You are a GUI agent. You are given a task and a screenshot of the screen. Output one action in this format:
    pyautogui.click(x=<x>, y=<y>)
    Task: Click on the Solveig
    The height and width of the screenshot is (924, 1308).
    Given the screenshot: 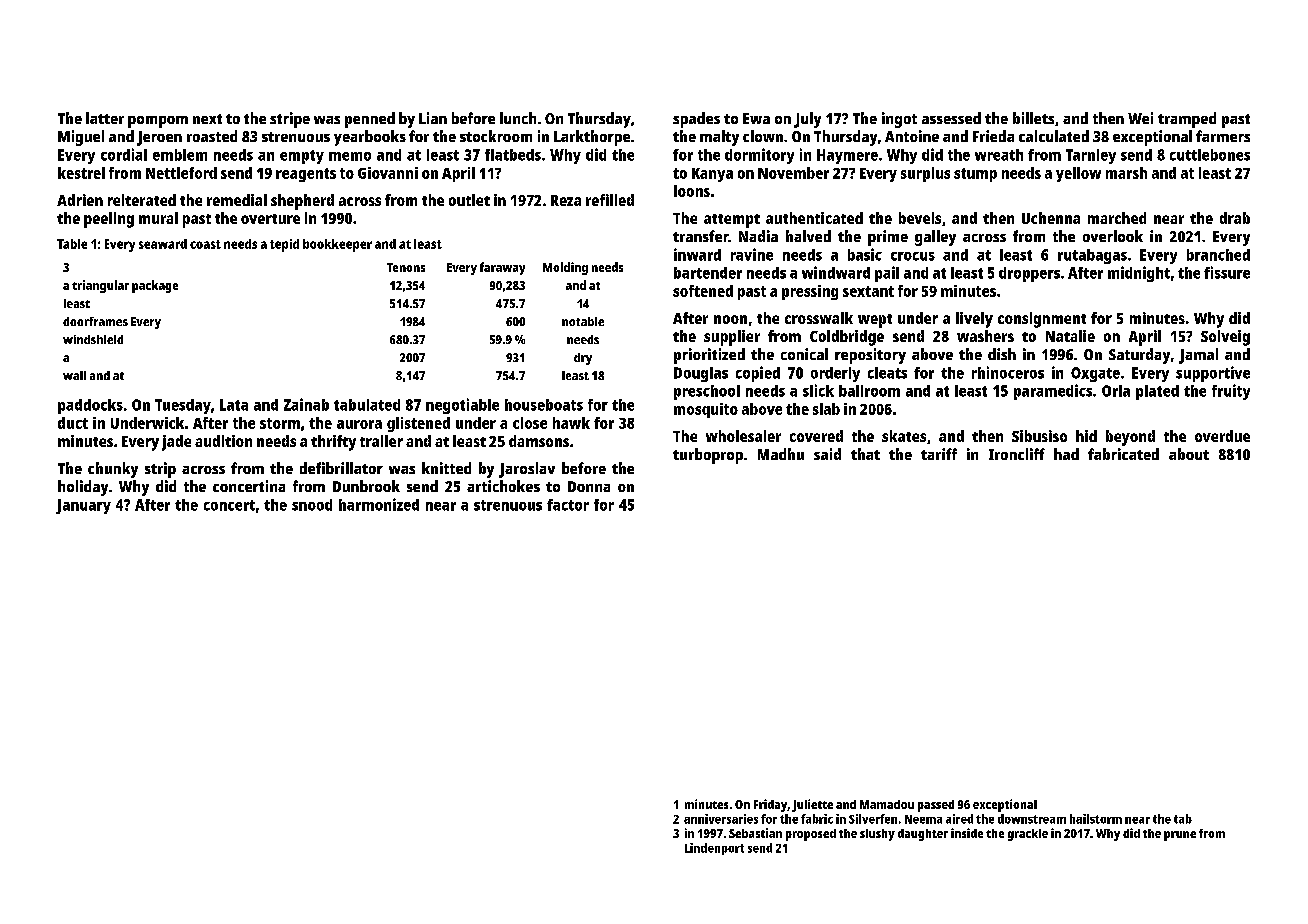 What is the action you would take?
    pyautogui.click(x=1225, y=338)
